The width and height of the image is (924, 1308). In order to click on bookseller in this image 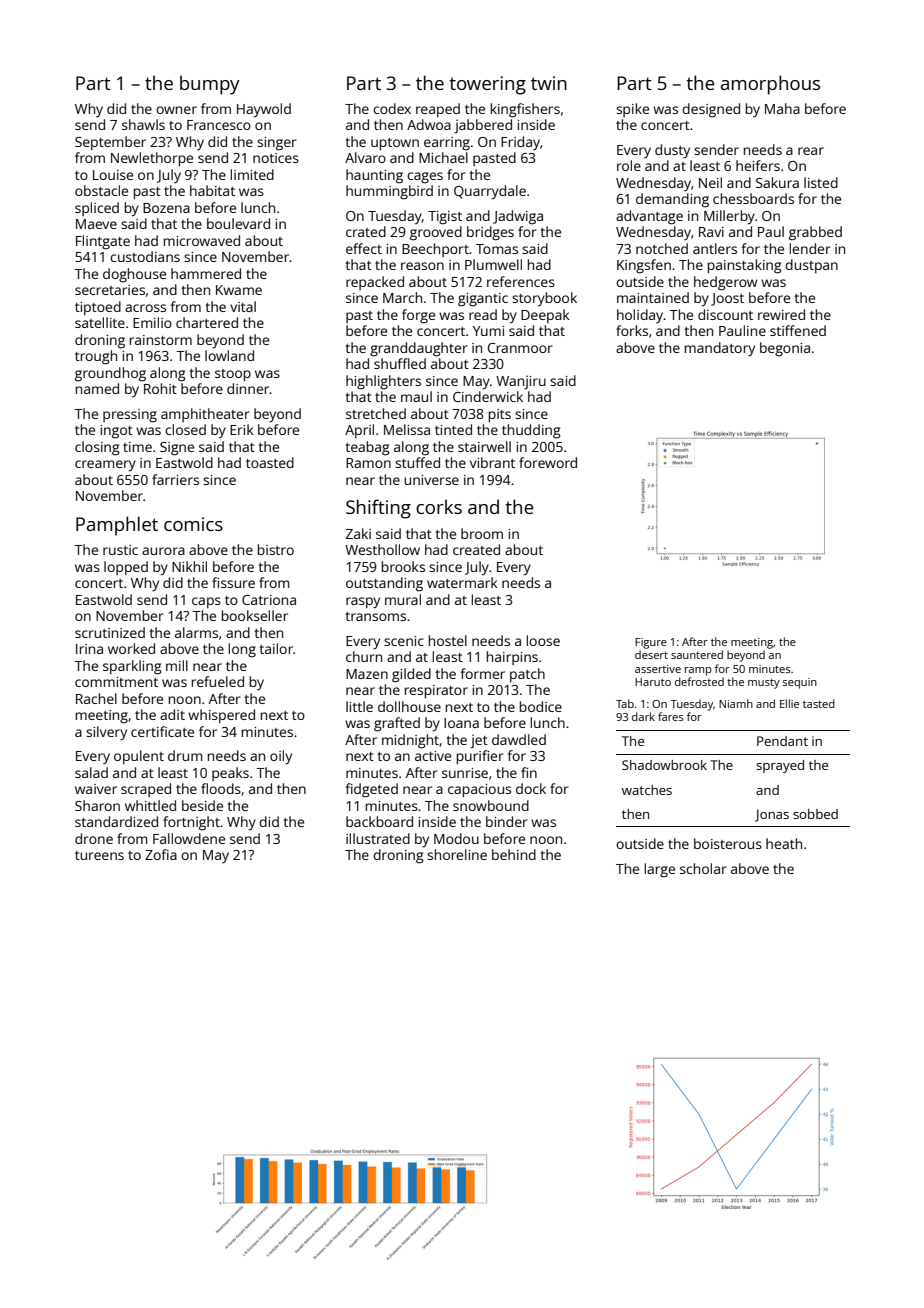, I will do `click(255, 615)`.
